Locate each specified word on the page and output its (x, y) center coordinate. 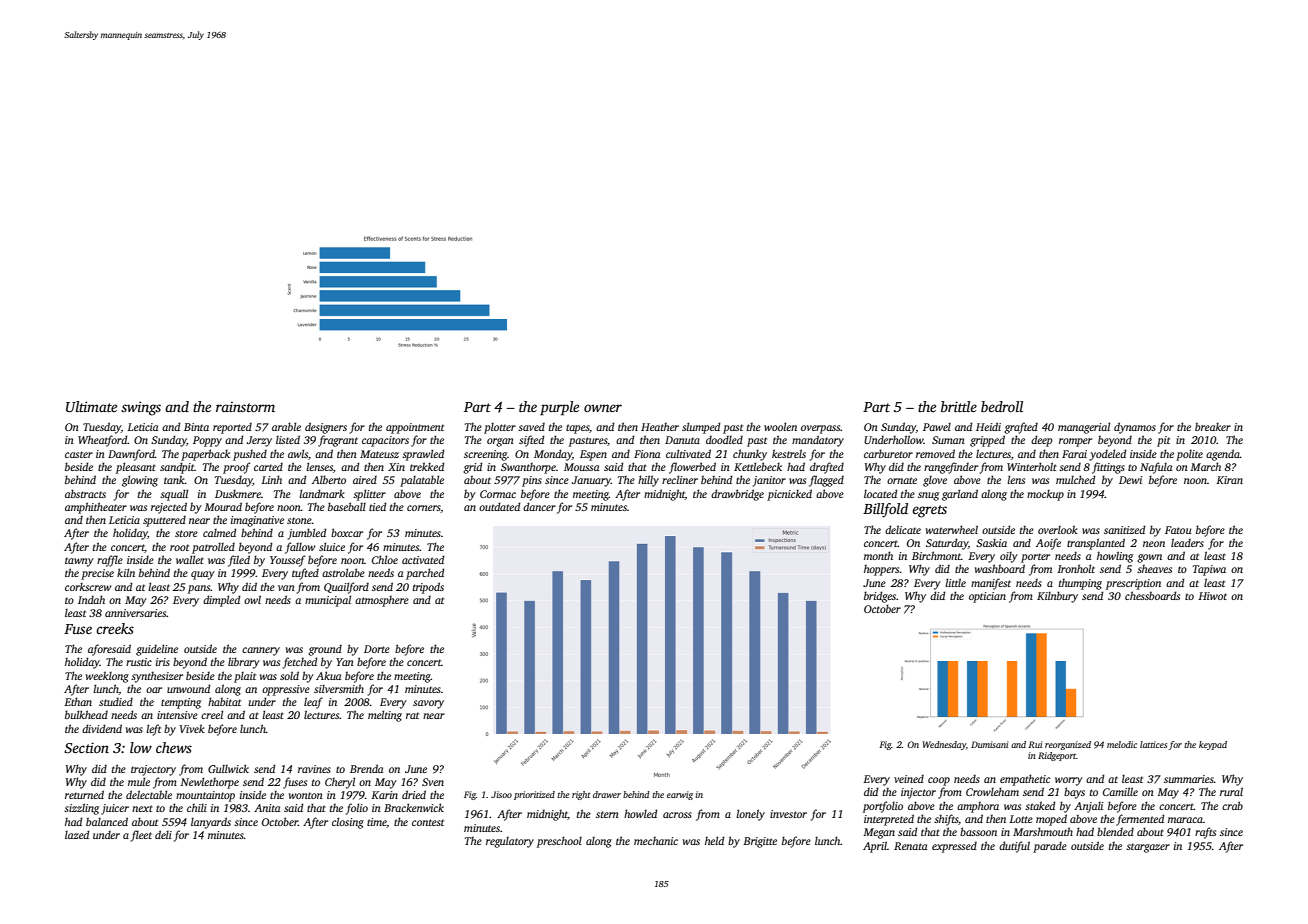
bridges (880, 597)
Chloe (385, 559)
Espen (593, 455)
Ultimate (91, 406)
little (955, 582)
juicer (115, 809)
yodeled (1107, 455)
